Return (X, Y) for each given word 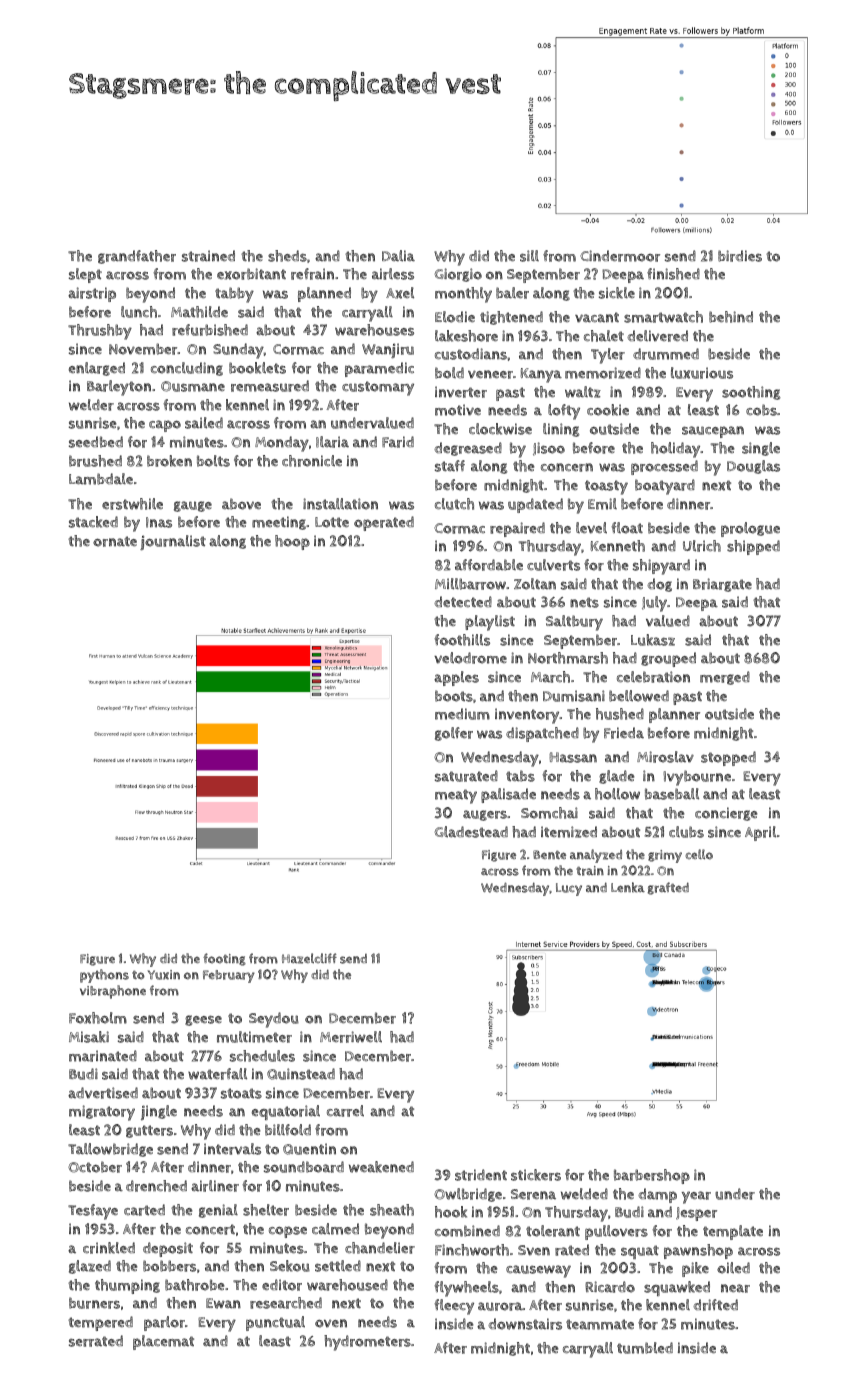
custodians (471, 354)
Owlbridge (468, 1195)
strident (481, 1175)
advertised (103, 1093)
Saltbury (574, 623)
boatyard (665, 487)
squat (640, 1252)
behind (731, 317)
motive (458, 410)
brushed (95, 461)
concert (210, 1229)
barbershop (652, 1176)
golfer (454, 734)
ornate (115, 541)
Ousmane (193, 386)
